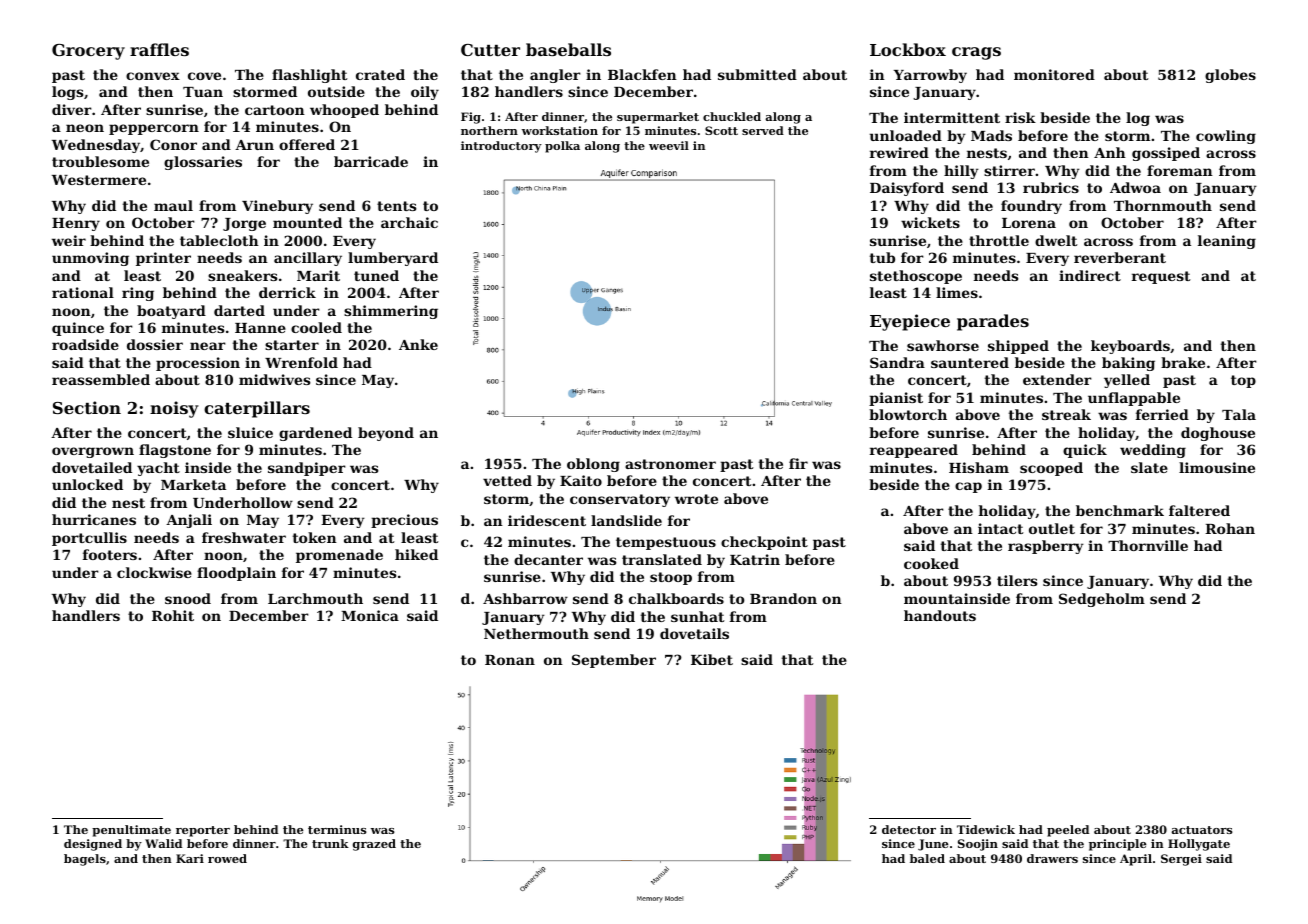 Image resolution: width=1308 pixels, height=924 pixels. What do you see at coordinates (908, 49) in the document?
I see `Lockbox` at bounding box center [908, 49].
